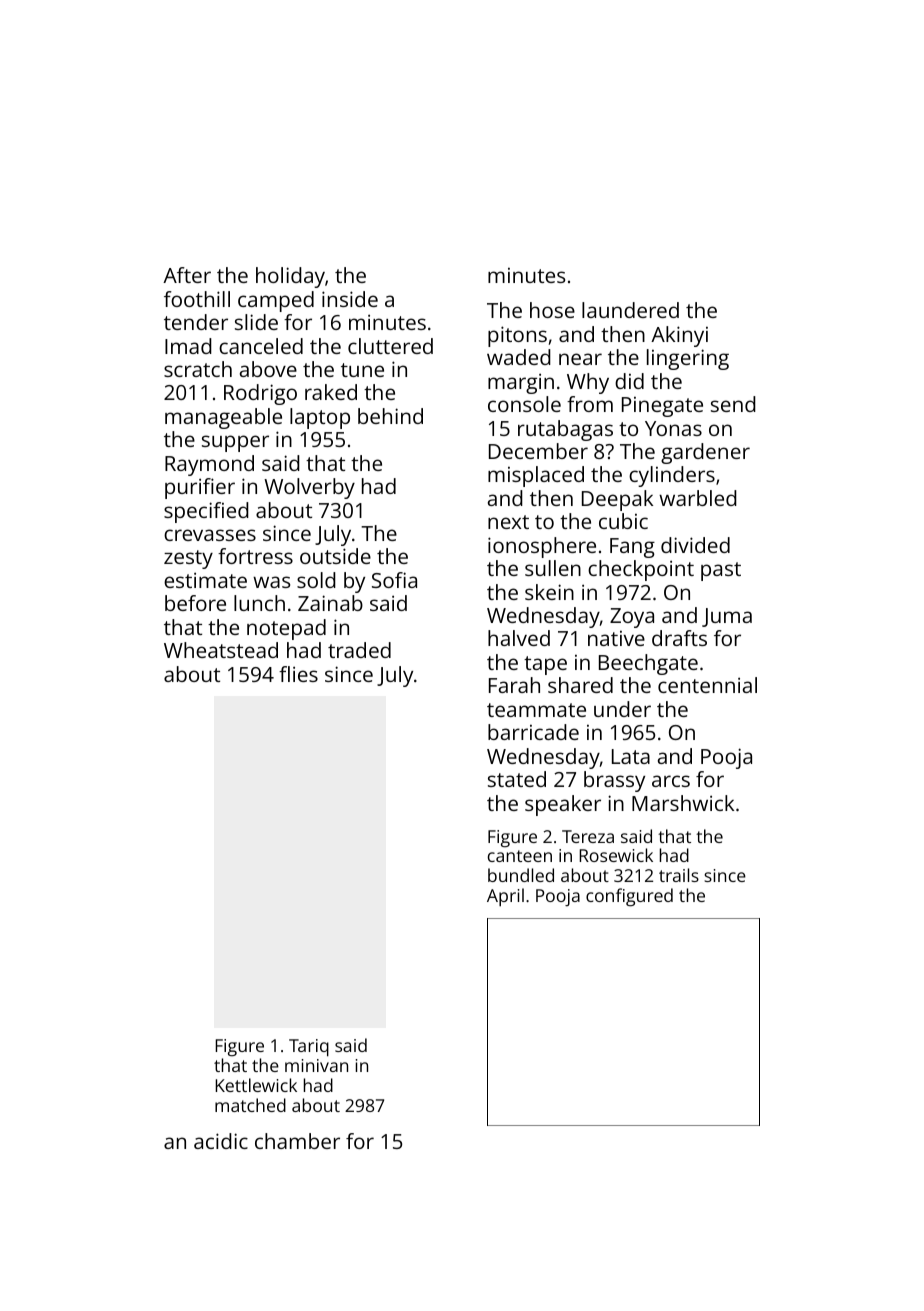  I want to click on chamber, so click(297, 1141).
